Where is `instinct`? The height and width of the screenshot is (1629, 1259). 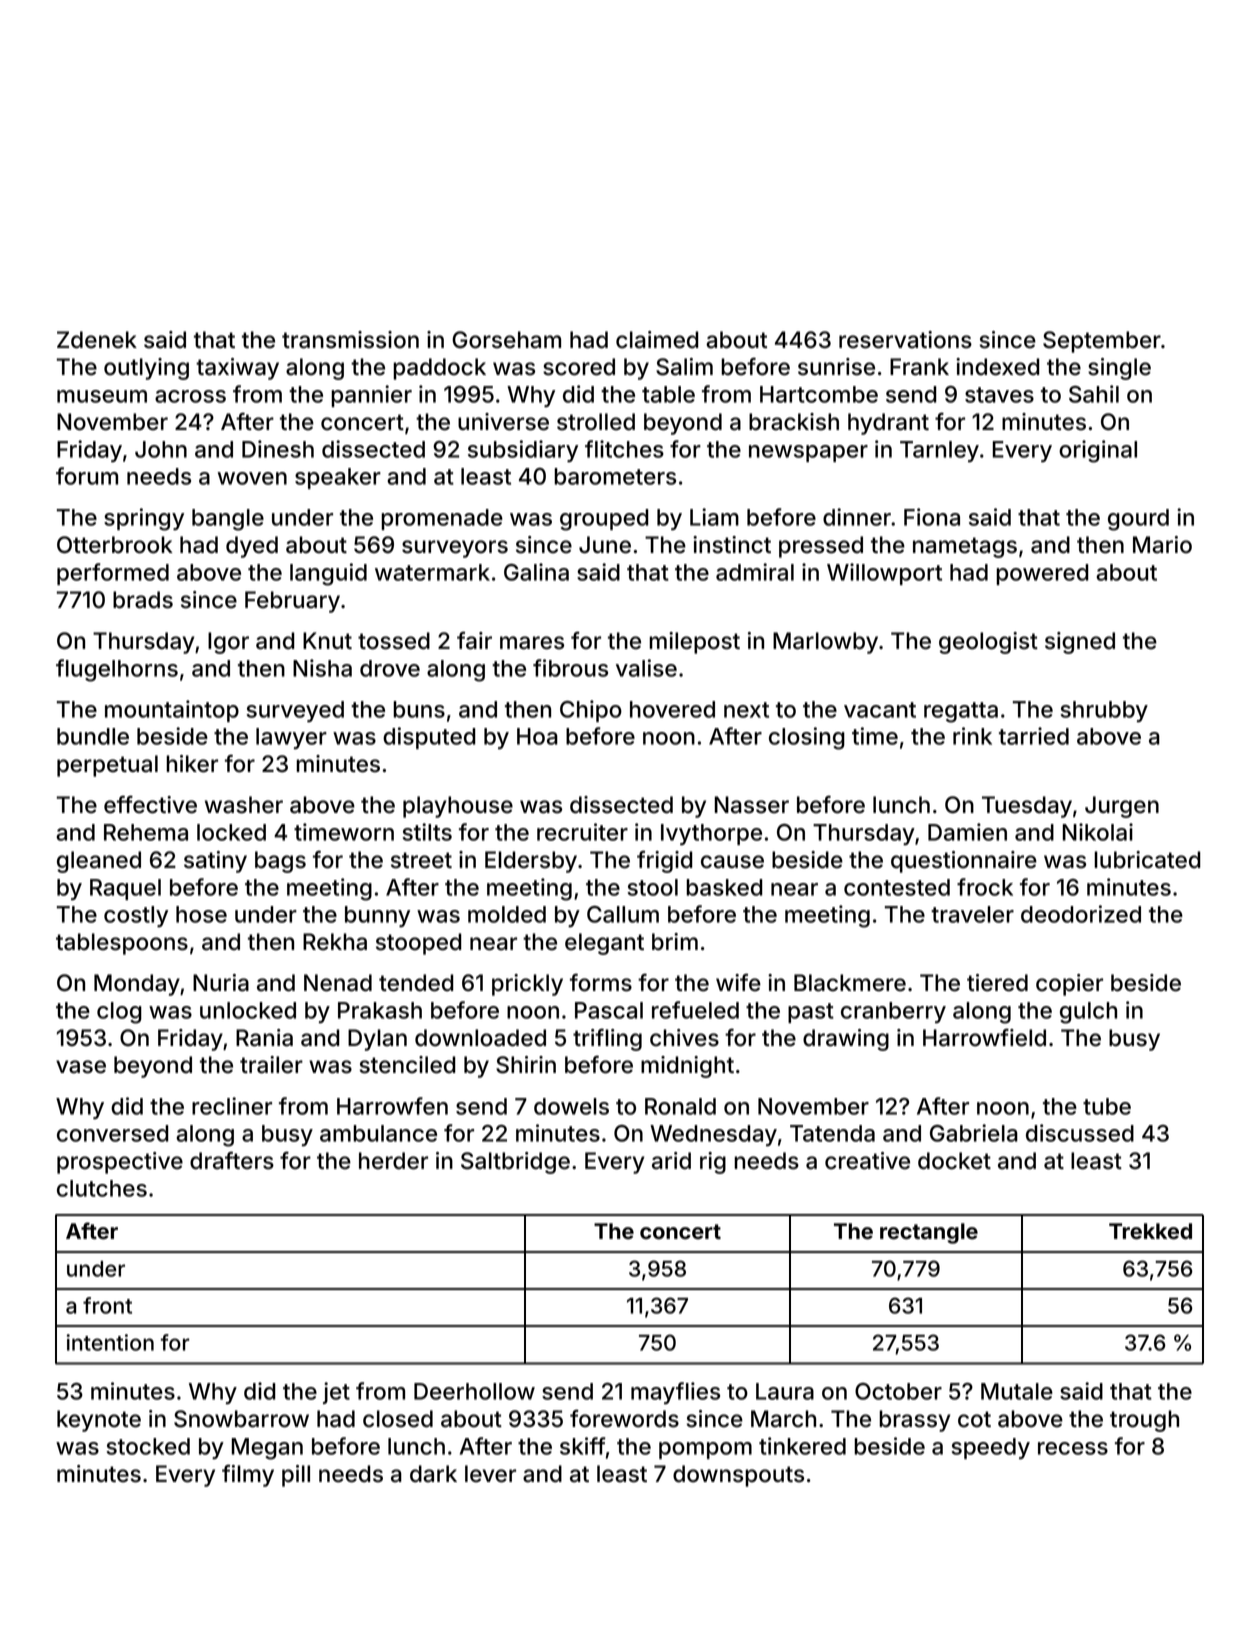
instinct is located at coordinates (732, 545).
